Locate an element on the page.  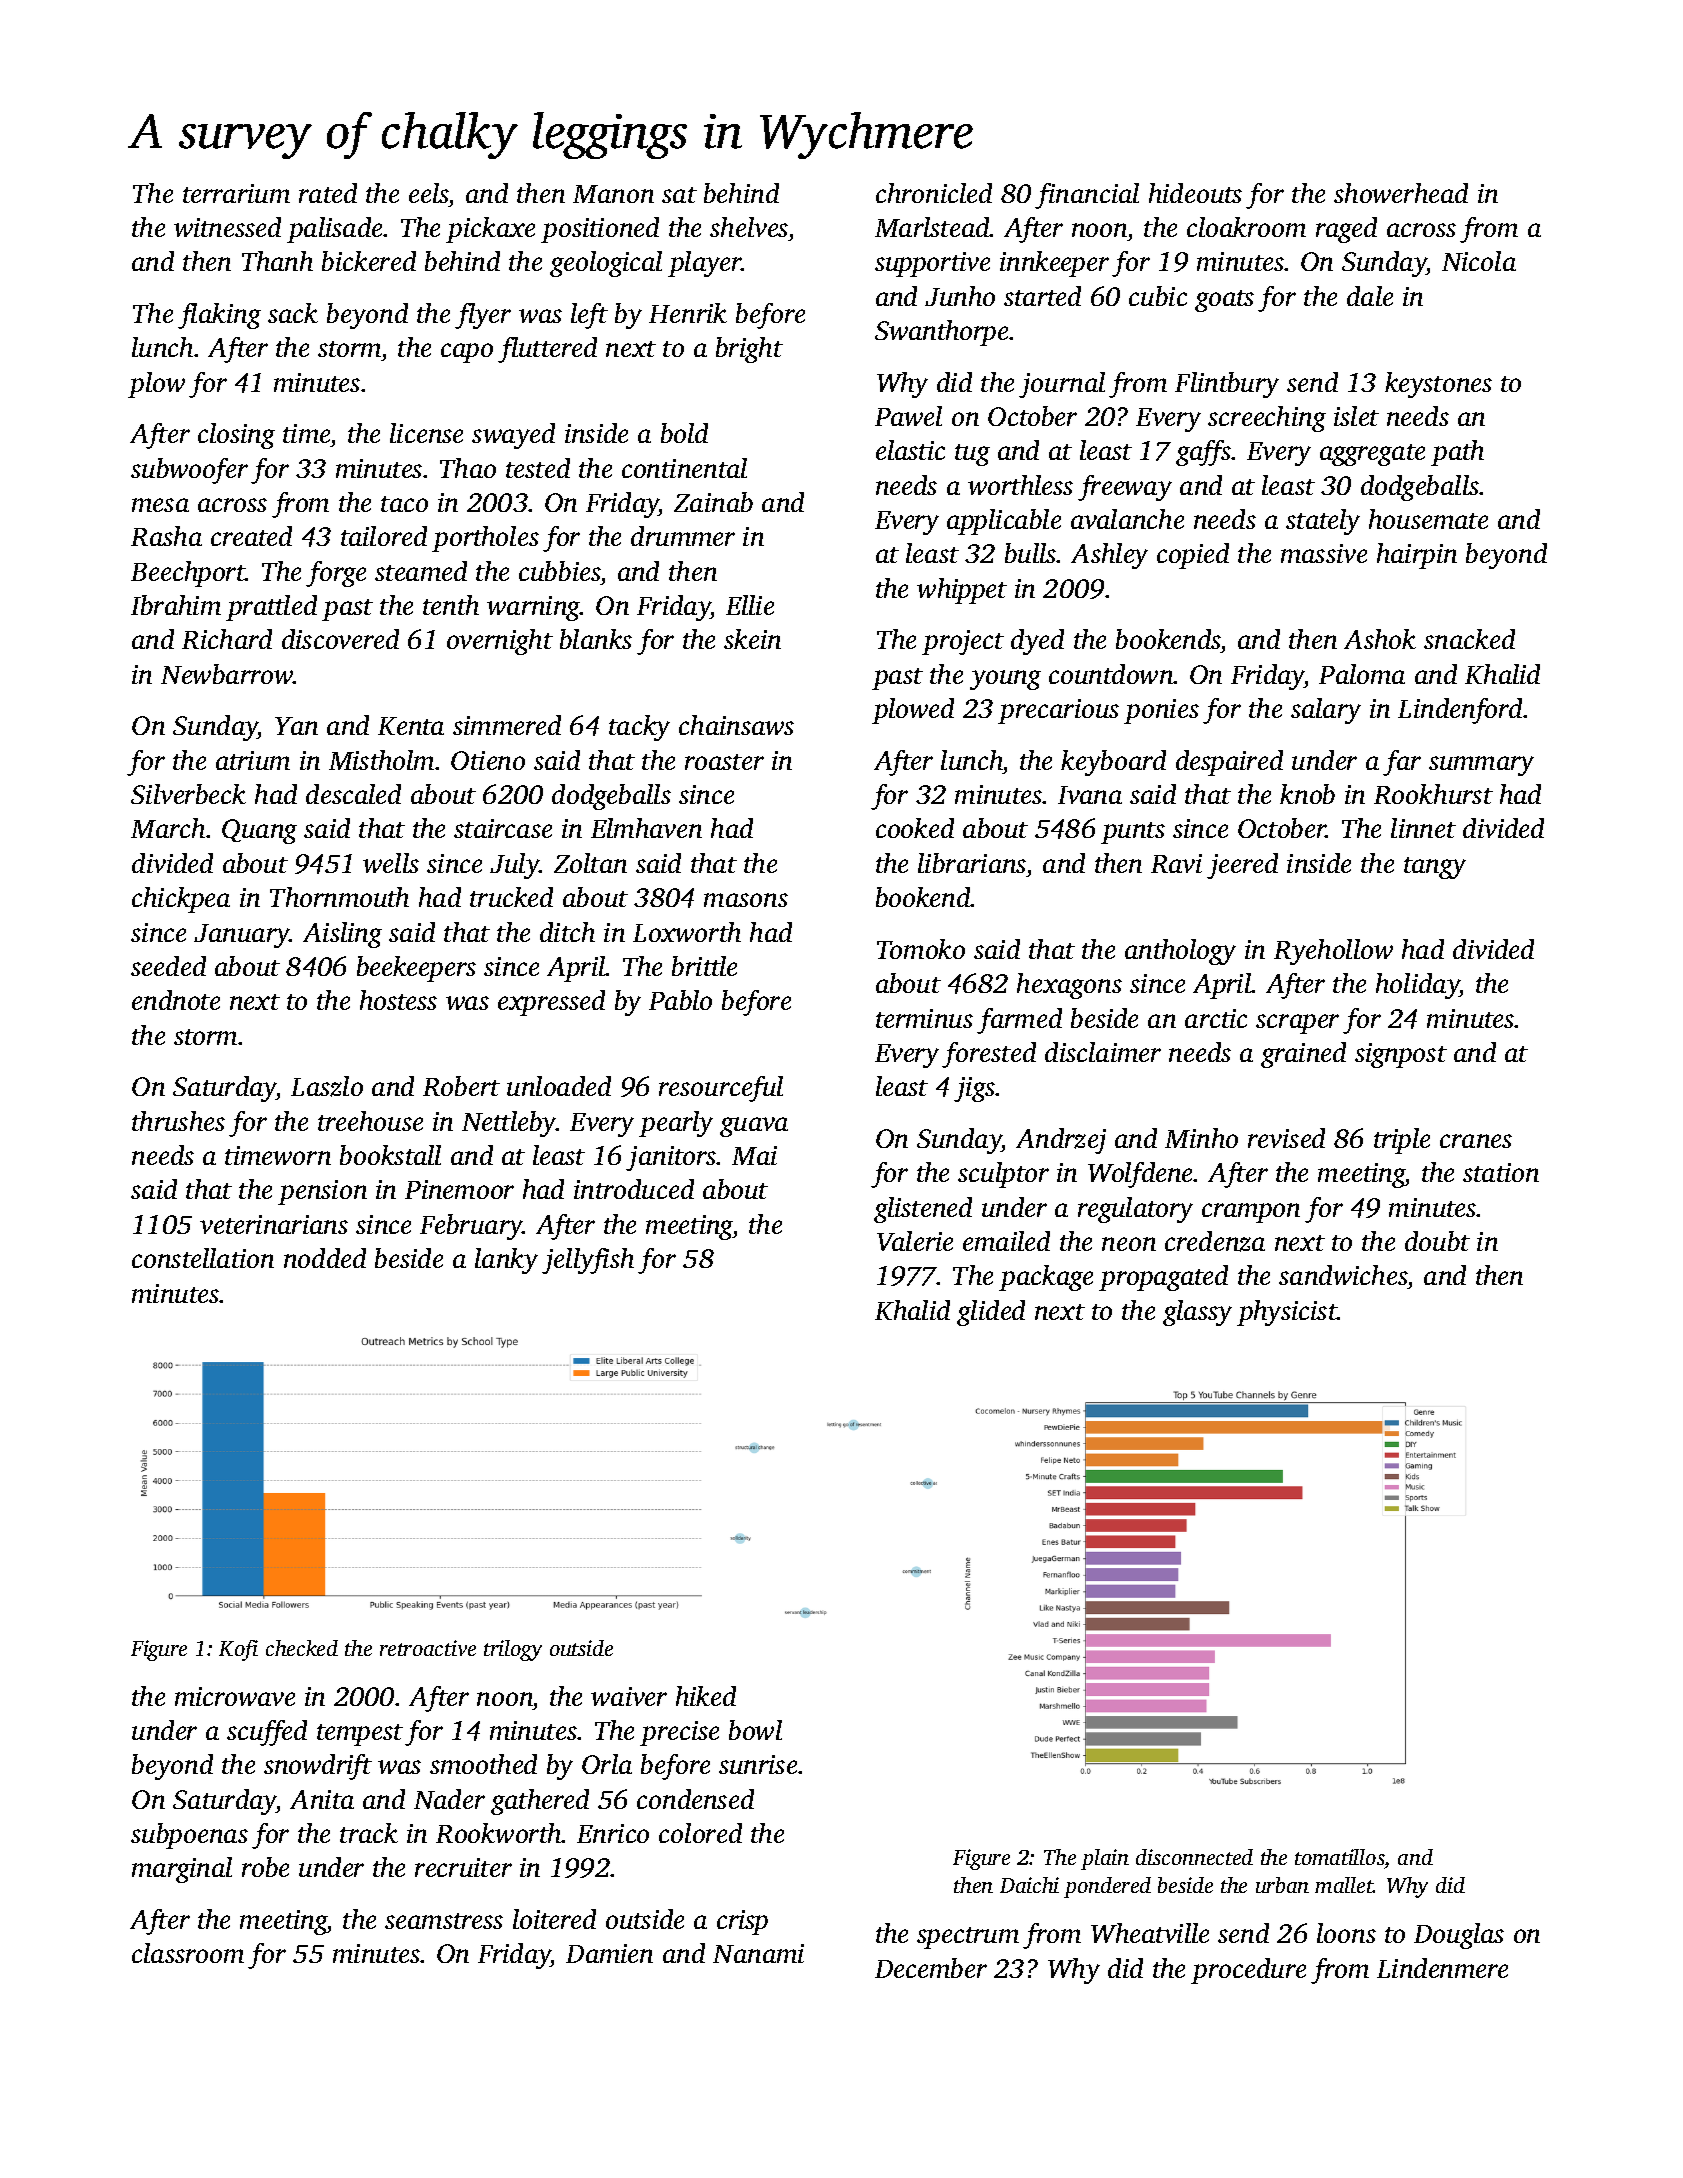
cloakroom is located at coordinates (1246, 227).
